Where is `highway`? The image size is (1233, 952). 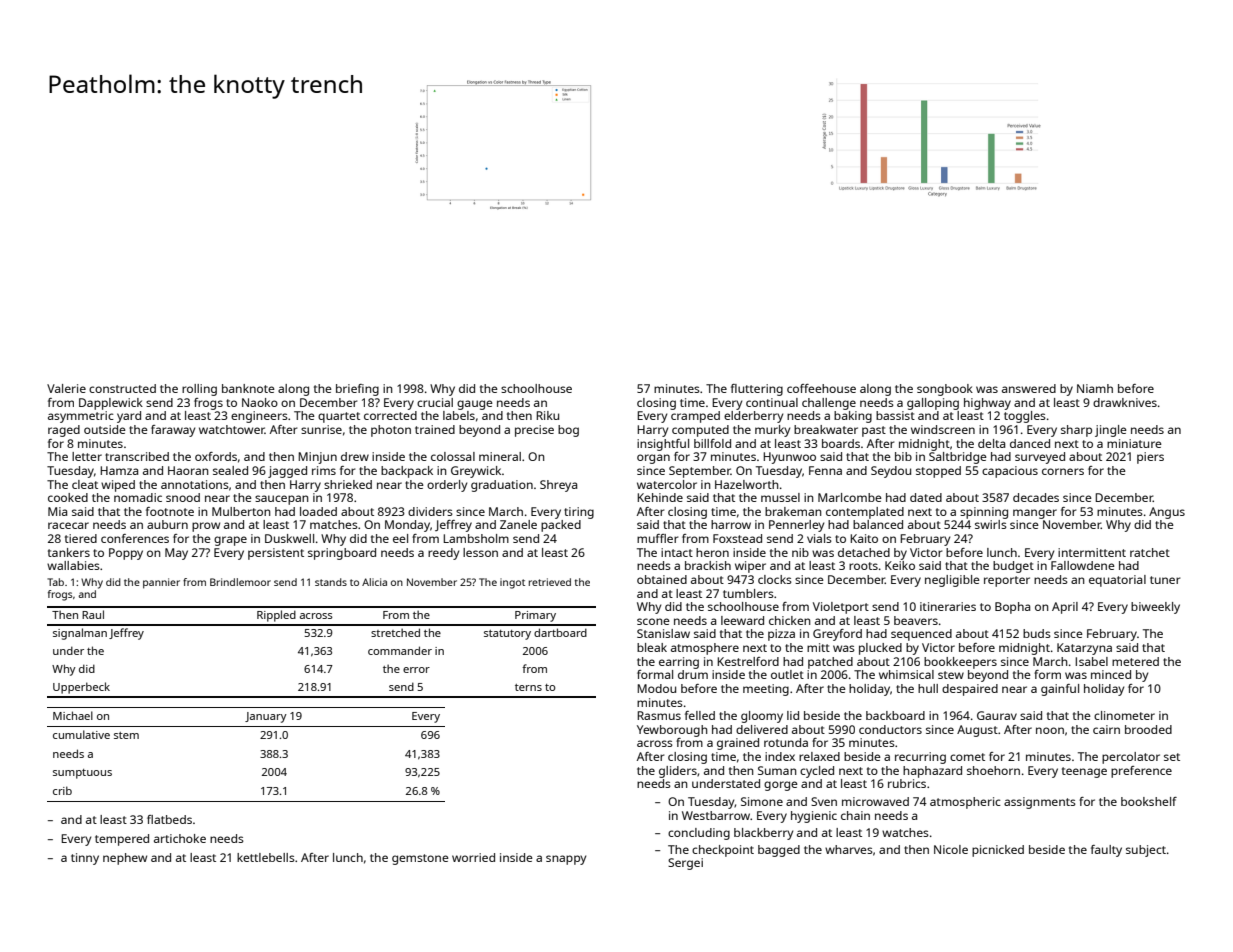
highway is located at coordinates (987, 404).
